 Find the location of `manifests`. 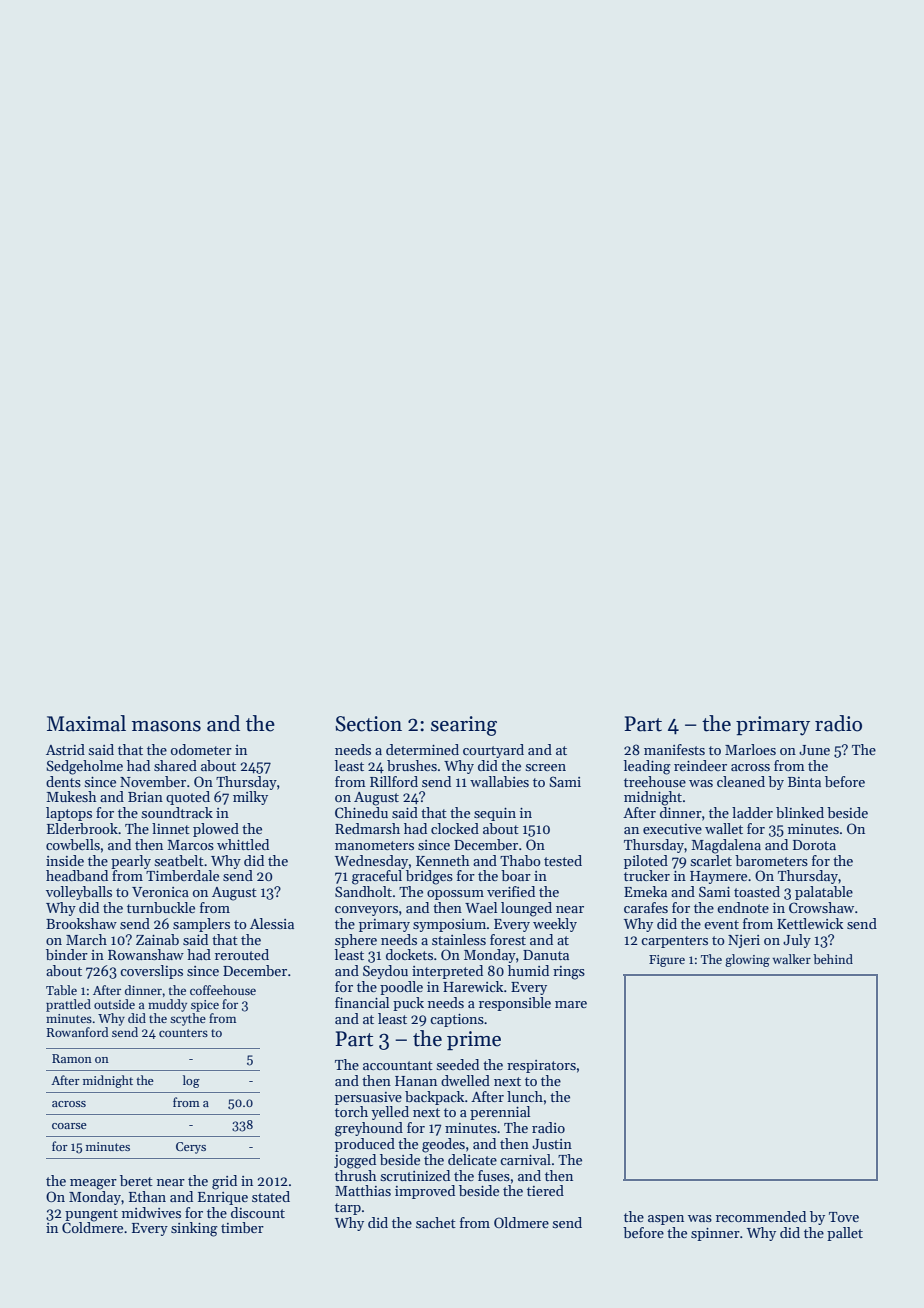

manifests is located at coordinates (674, 749).
